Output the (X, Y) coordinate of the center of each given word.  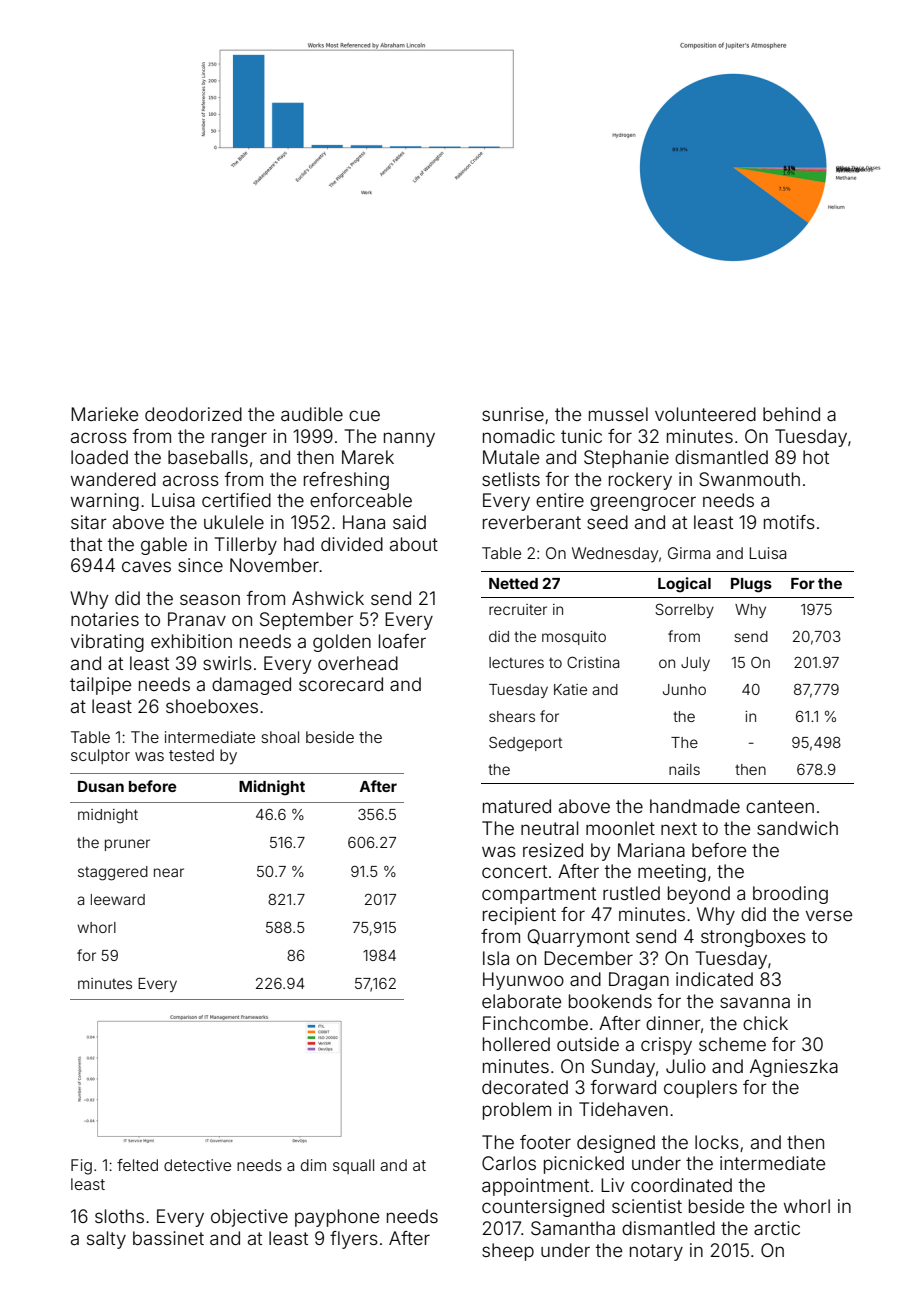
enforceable (361, 500)
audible (312, 414)
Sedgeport (525, 744)
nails (684, 769)
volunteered (705, 414)
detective (197, 1165)
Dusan (101, 786)
